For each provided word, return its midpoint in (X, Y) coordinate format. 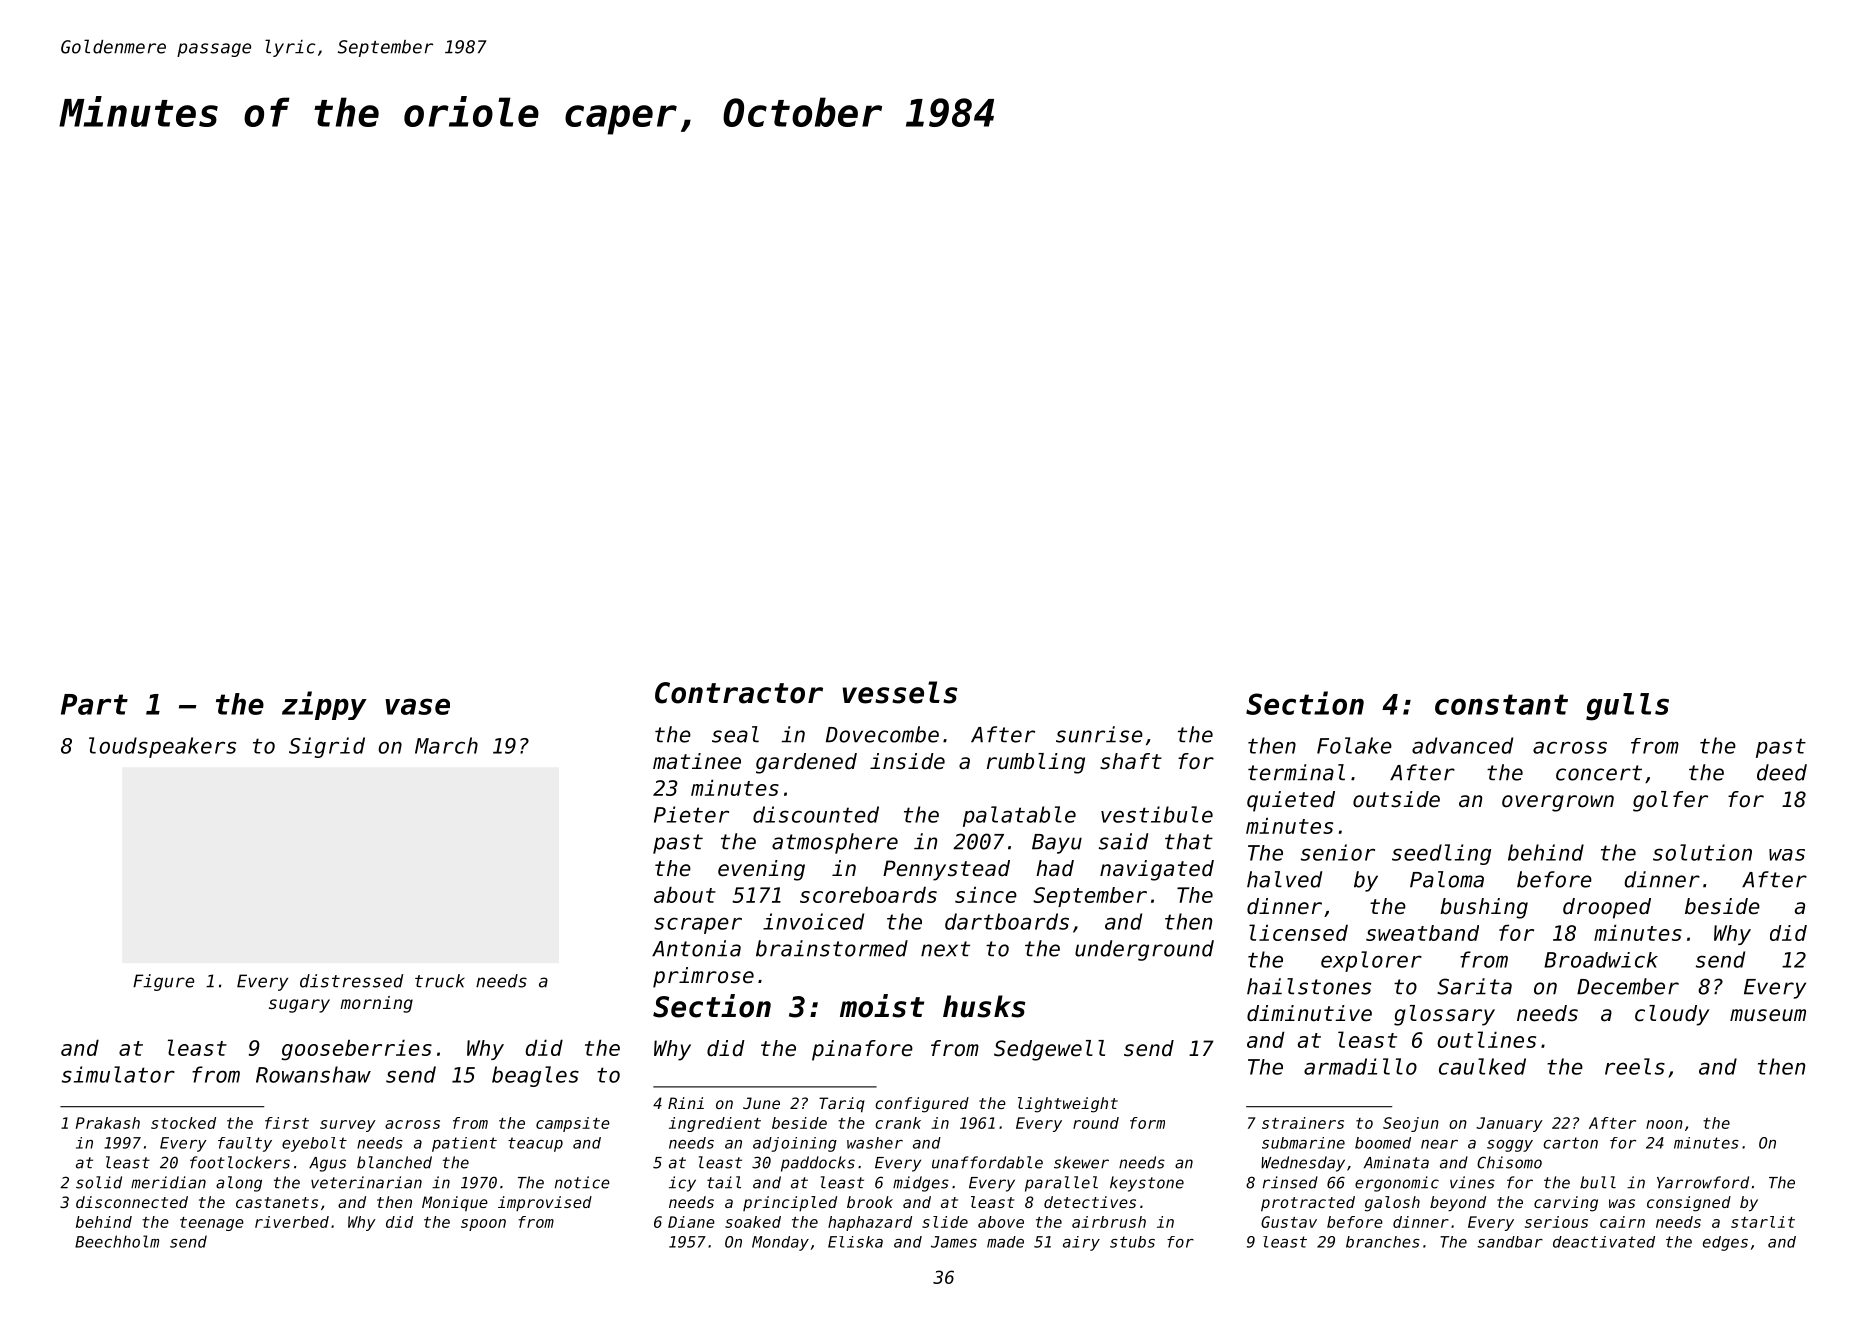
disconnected (132, 1202)
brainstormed (832, 948)
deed (1782, 772)
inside (907, 761)
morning (376, 1004)
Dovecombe (882, 734)
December (1628, 986)
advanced (1462, 745)
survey (348, 1126)
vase (417, 706)
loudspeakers (162, 747)
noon (1664, 1124)
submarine (1303, 1143)
